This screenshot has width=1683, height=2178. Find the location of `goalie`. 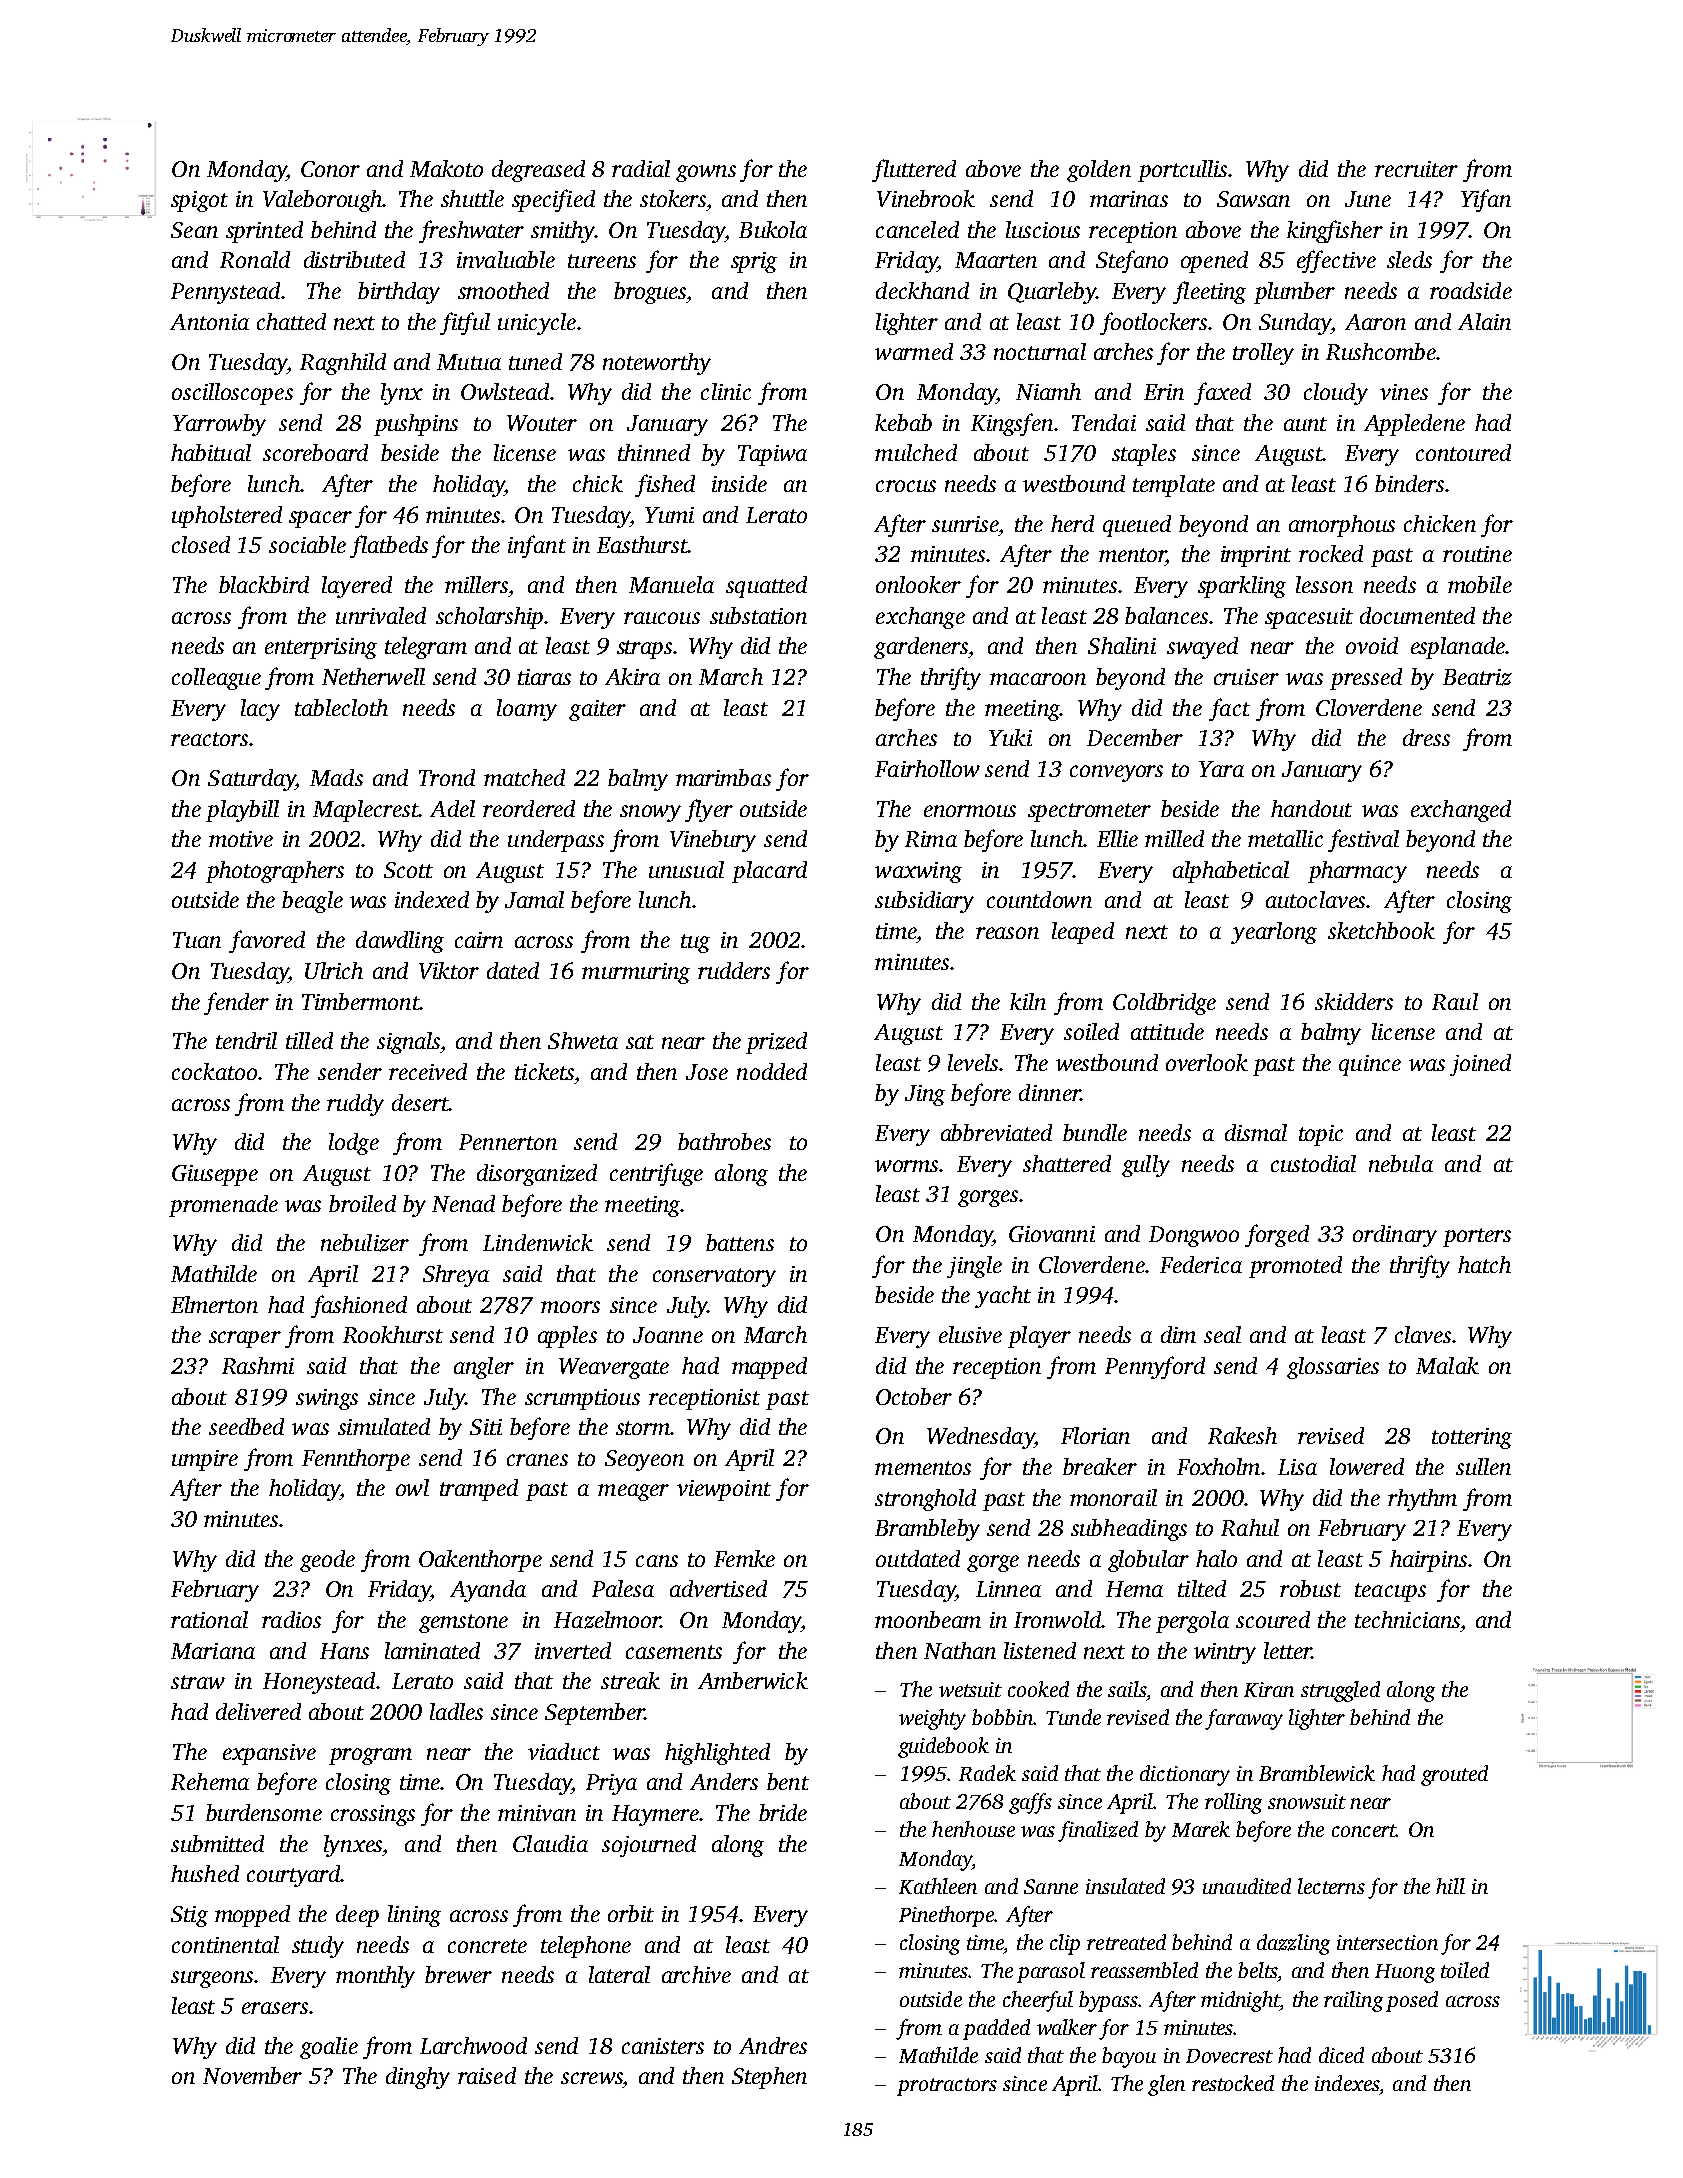

goalie is located at coordinates (329, 2048).
